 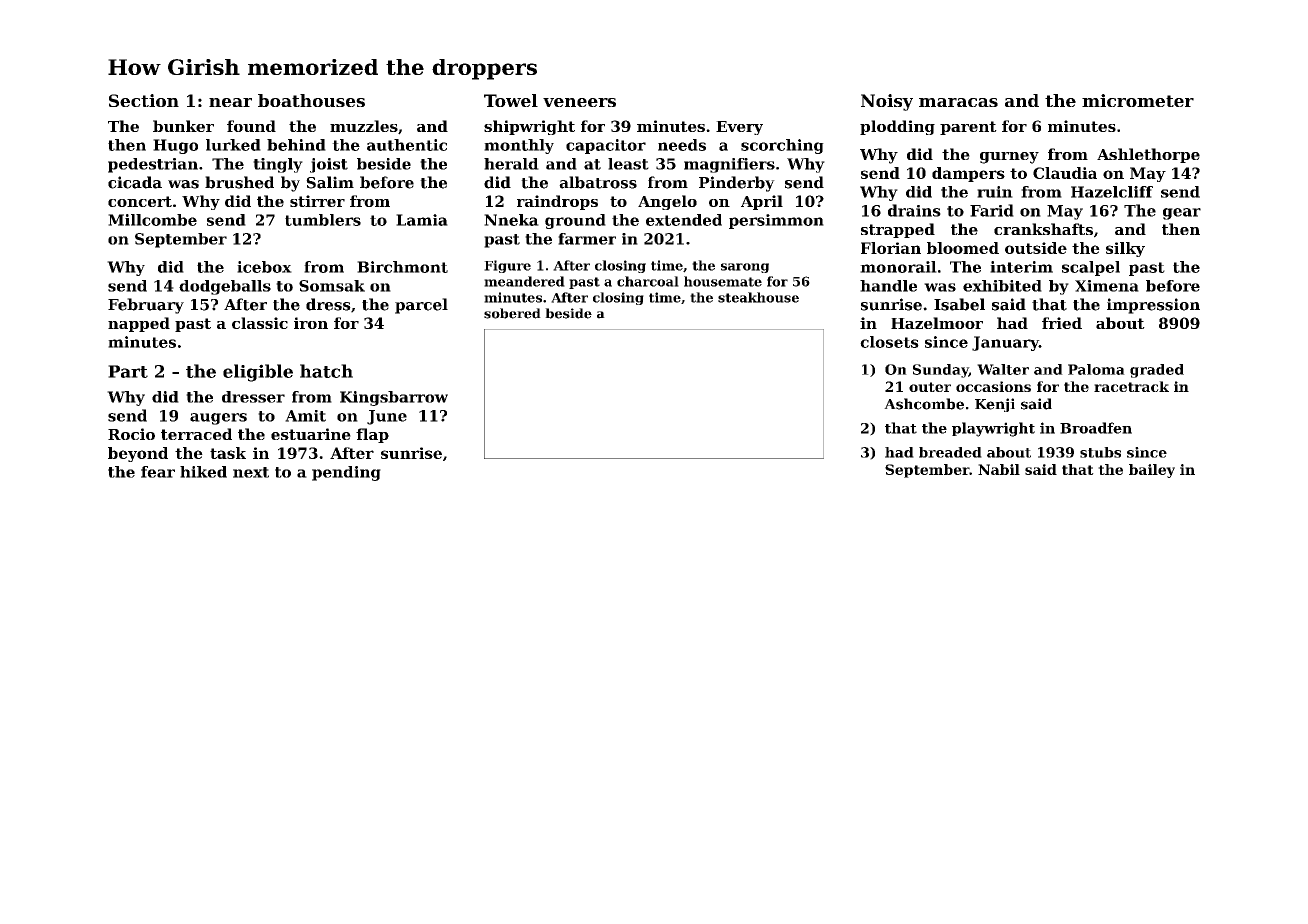 What do you see at coordinates (326, 371) in the screenshot?
I see `hatch` at bounding box center [326, 371].
